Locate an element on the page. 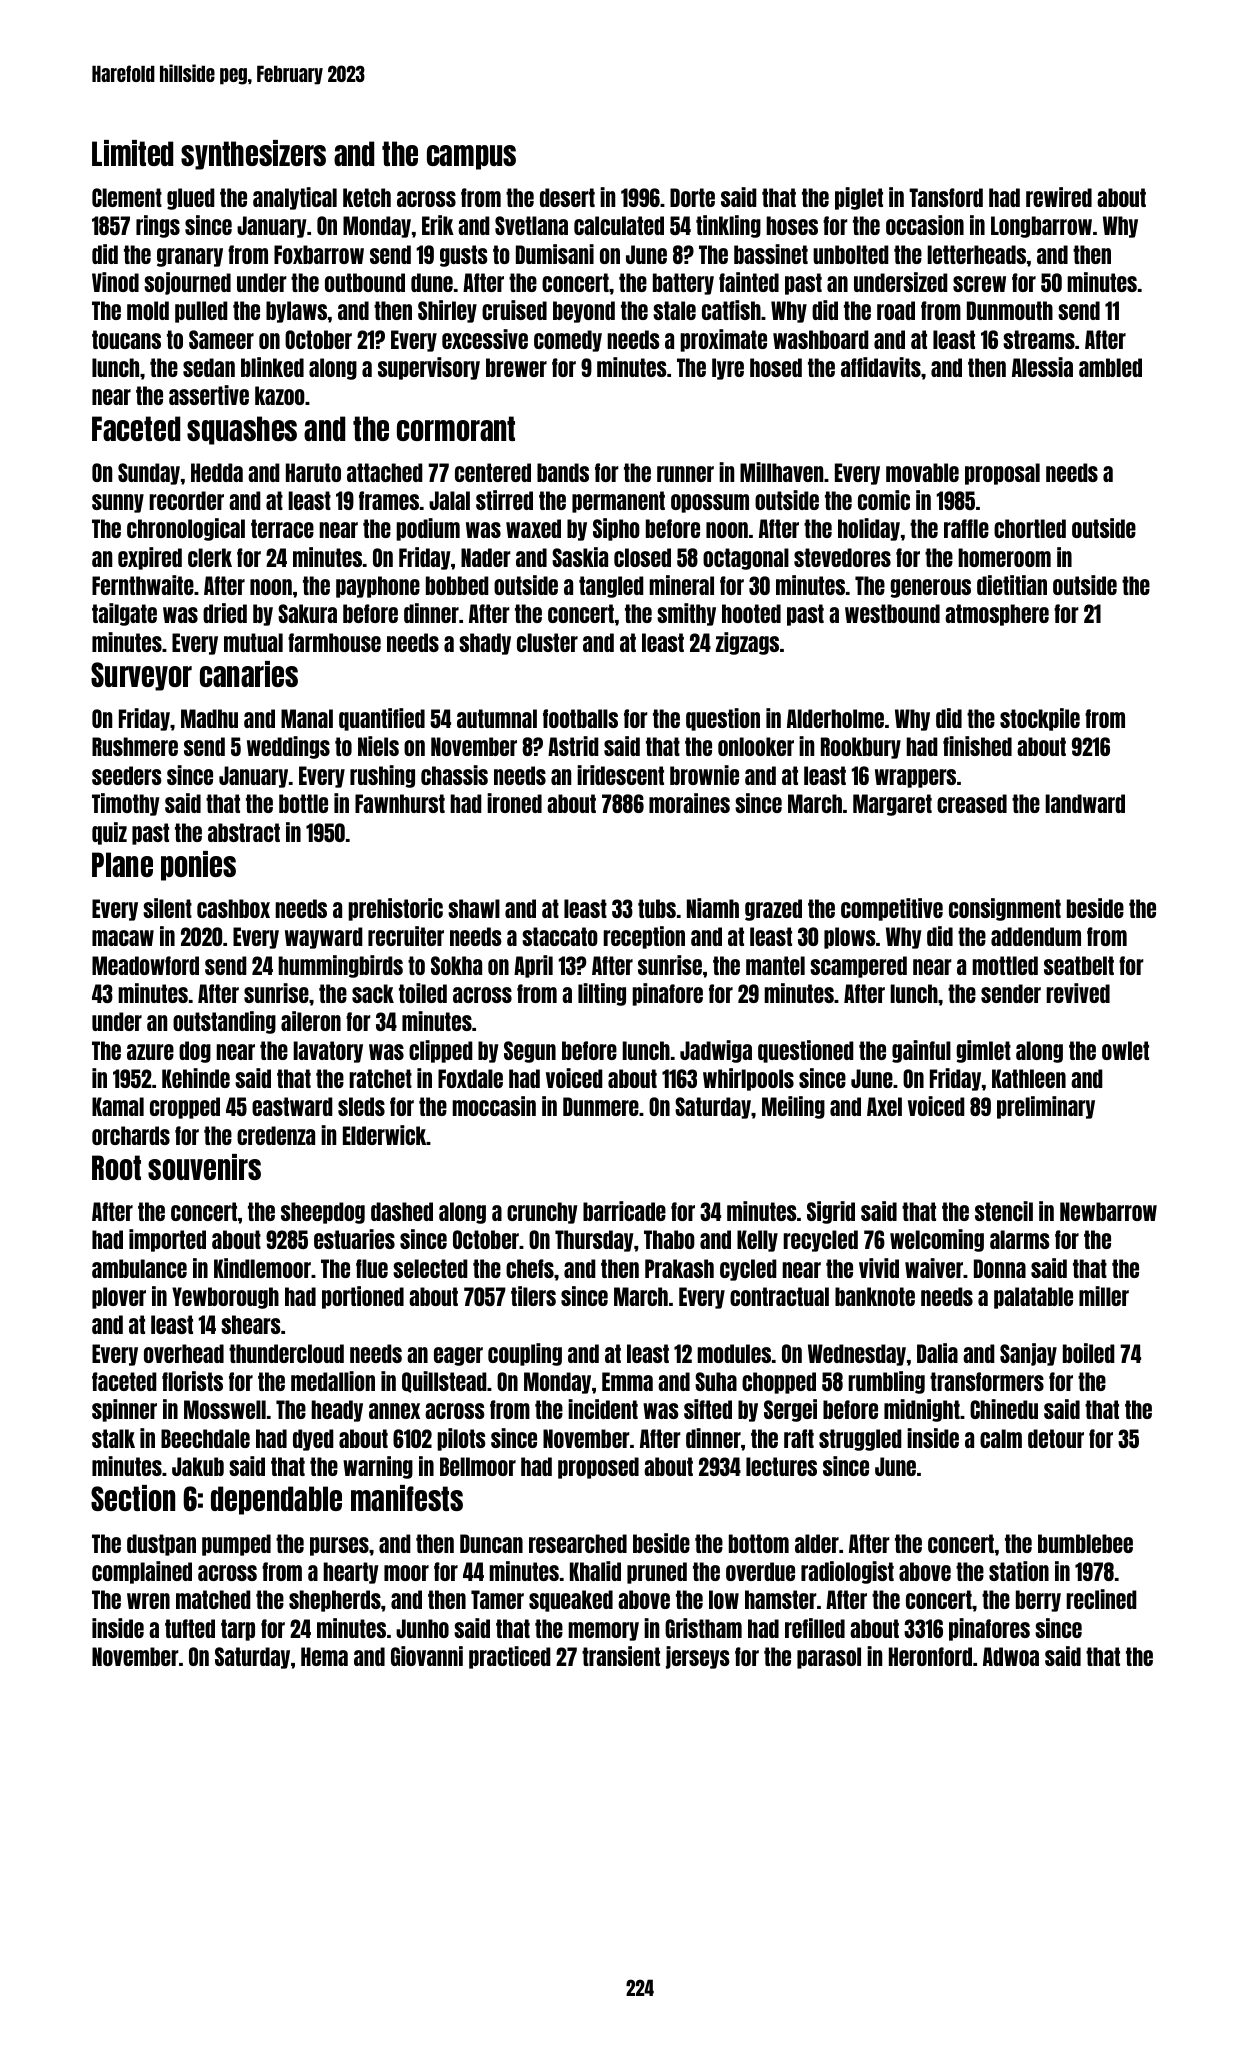  Tansford is located at coordinates (946, 197).
